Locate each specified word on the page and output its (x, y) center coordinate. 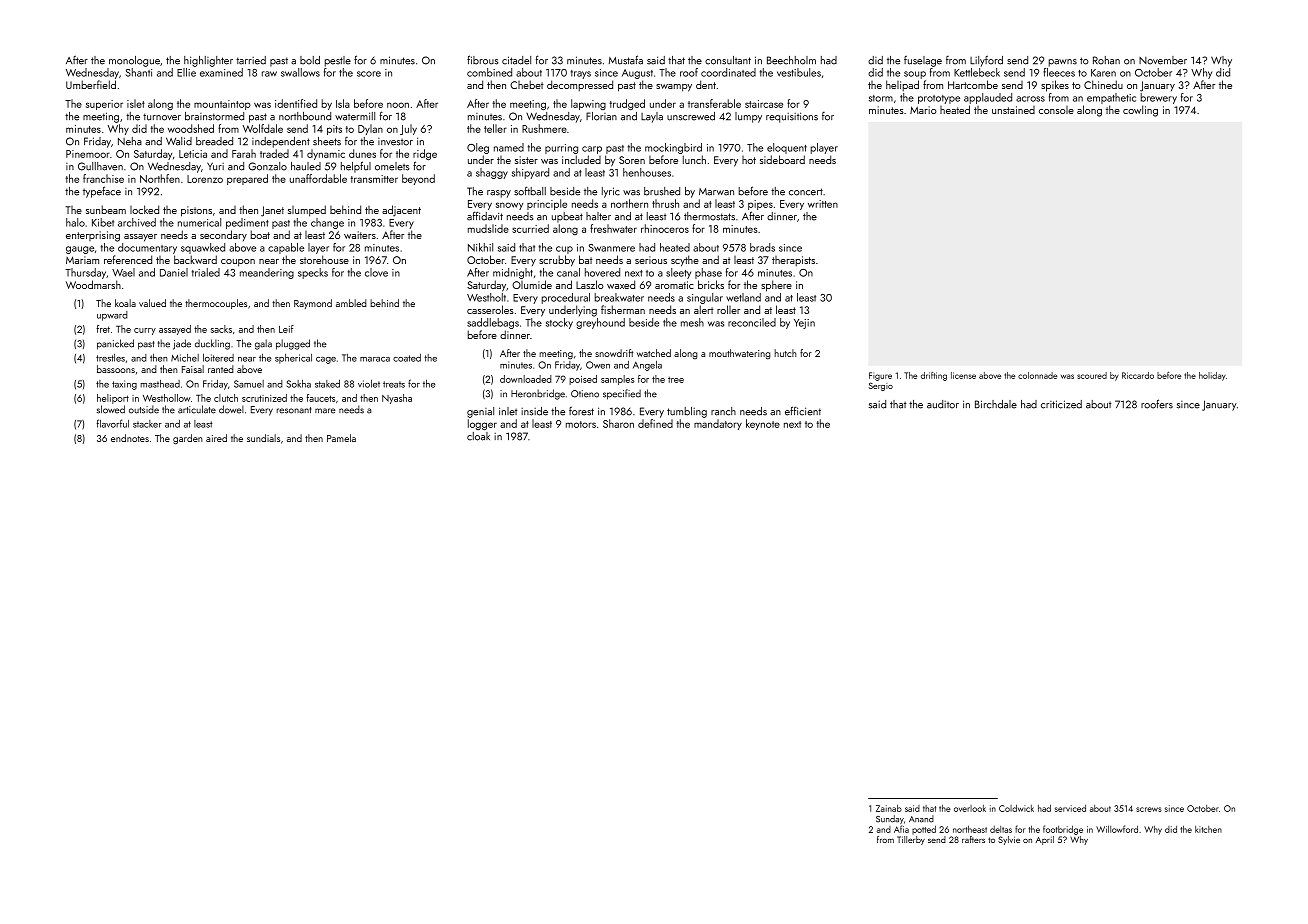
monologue (134, 61)
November (1163, 60)
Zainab (889, 808)
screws (1149, 809)
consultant (728, 60)
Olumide (532, 284)
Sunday (890, 819)
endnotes (130, 438)
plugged (293, 344)
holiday (1212, 376)
